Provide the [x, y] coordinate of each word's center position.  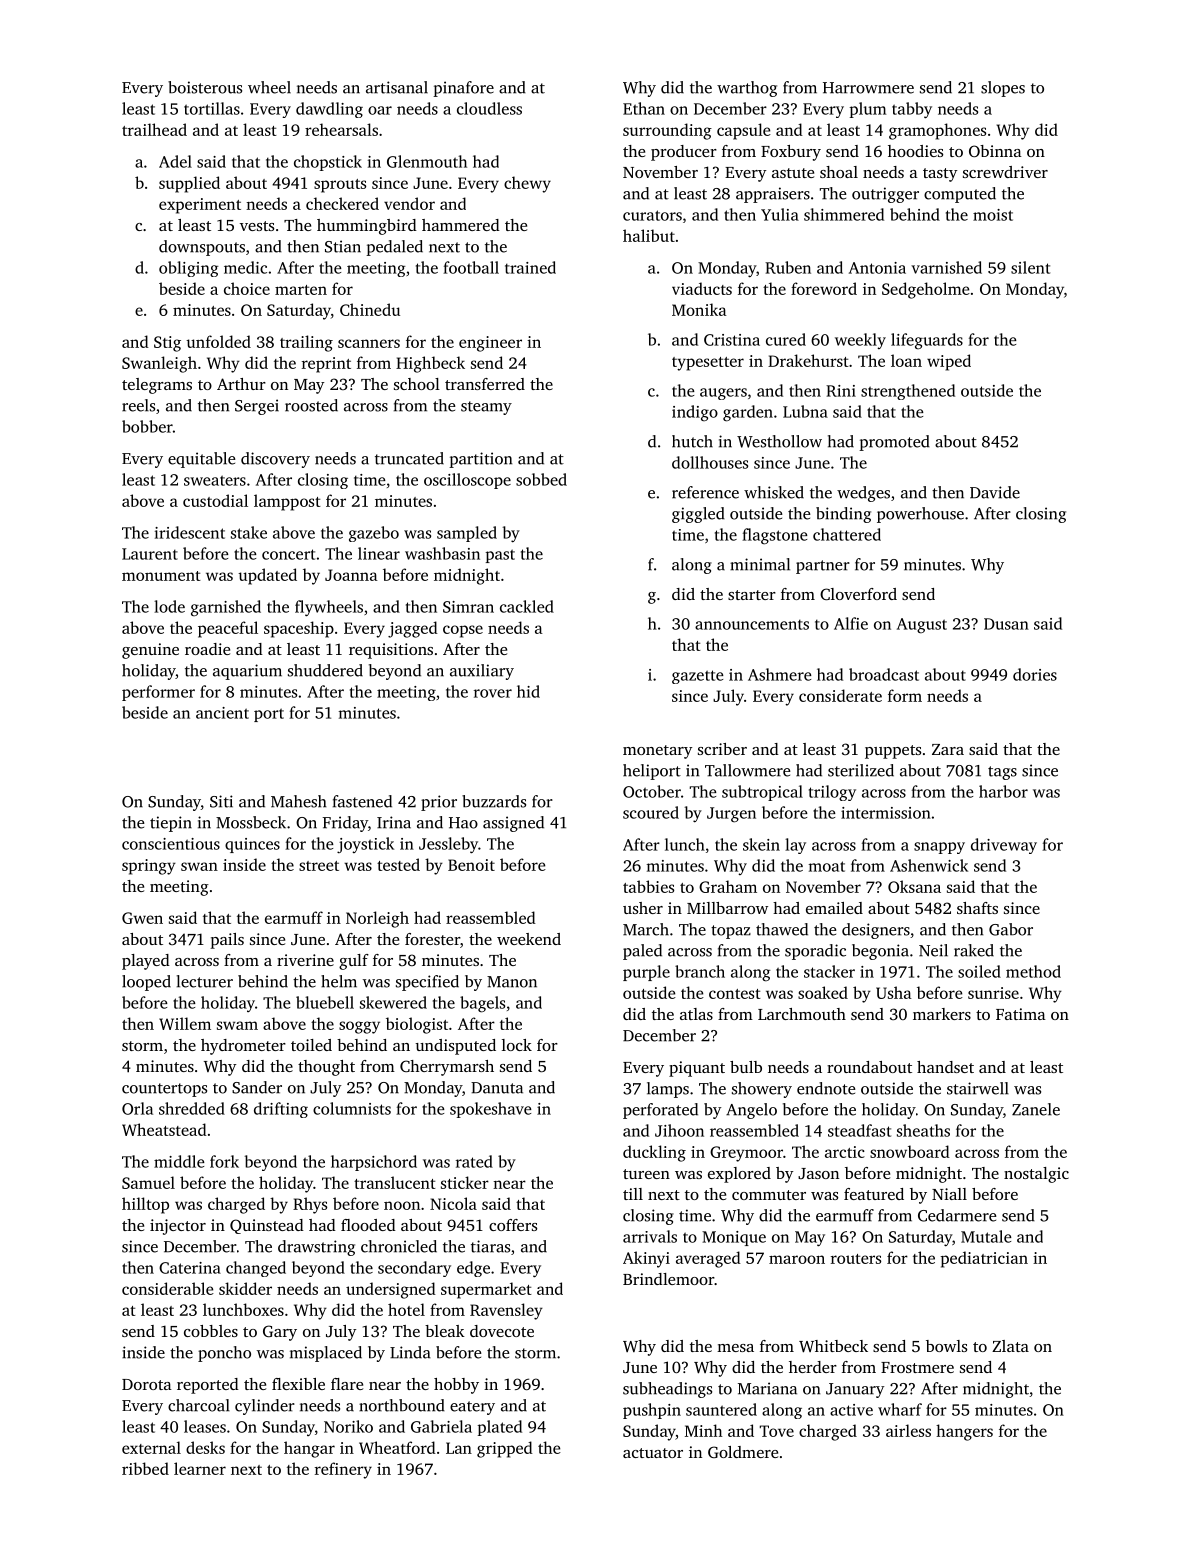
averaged [708, 1259]
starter [752, 595]
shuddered [325, 670]
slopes [1003, 89]
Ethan [644, 108]
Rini [841, 391]
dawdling [329, 110]
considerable [168, 1288]
